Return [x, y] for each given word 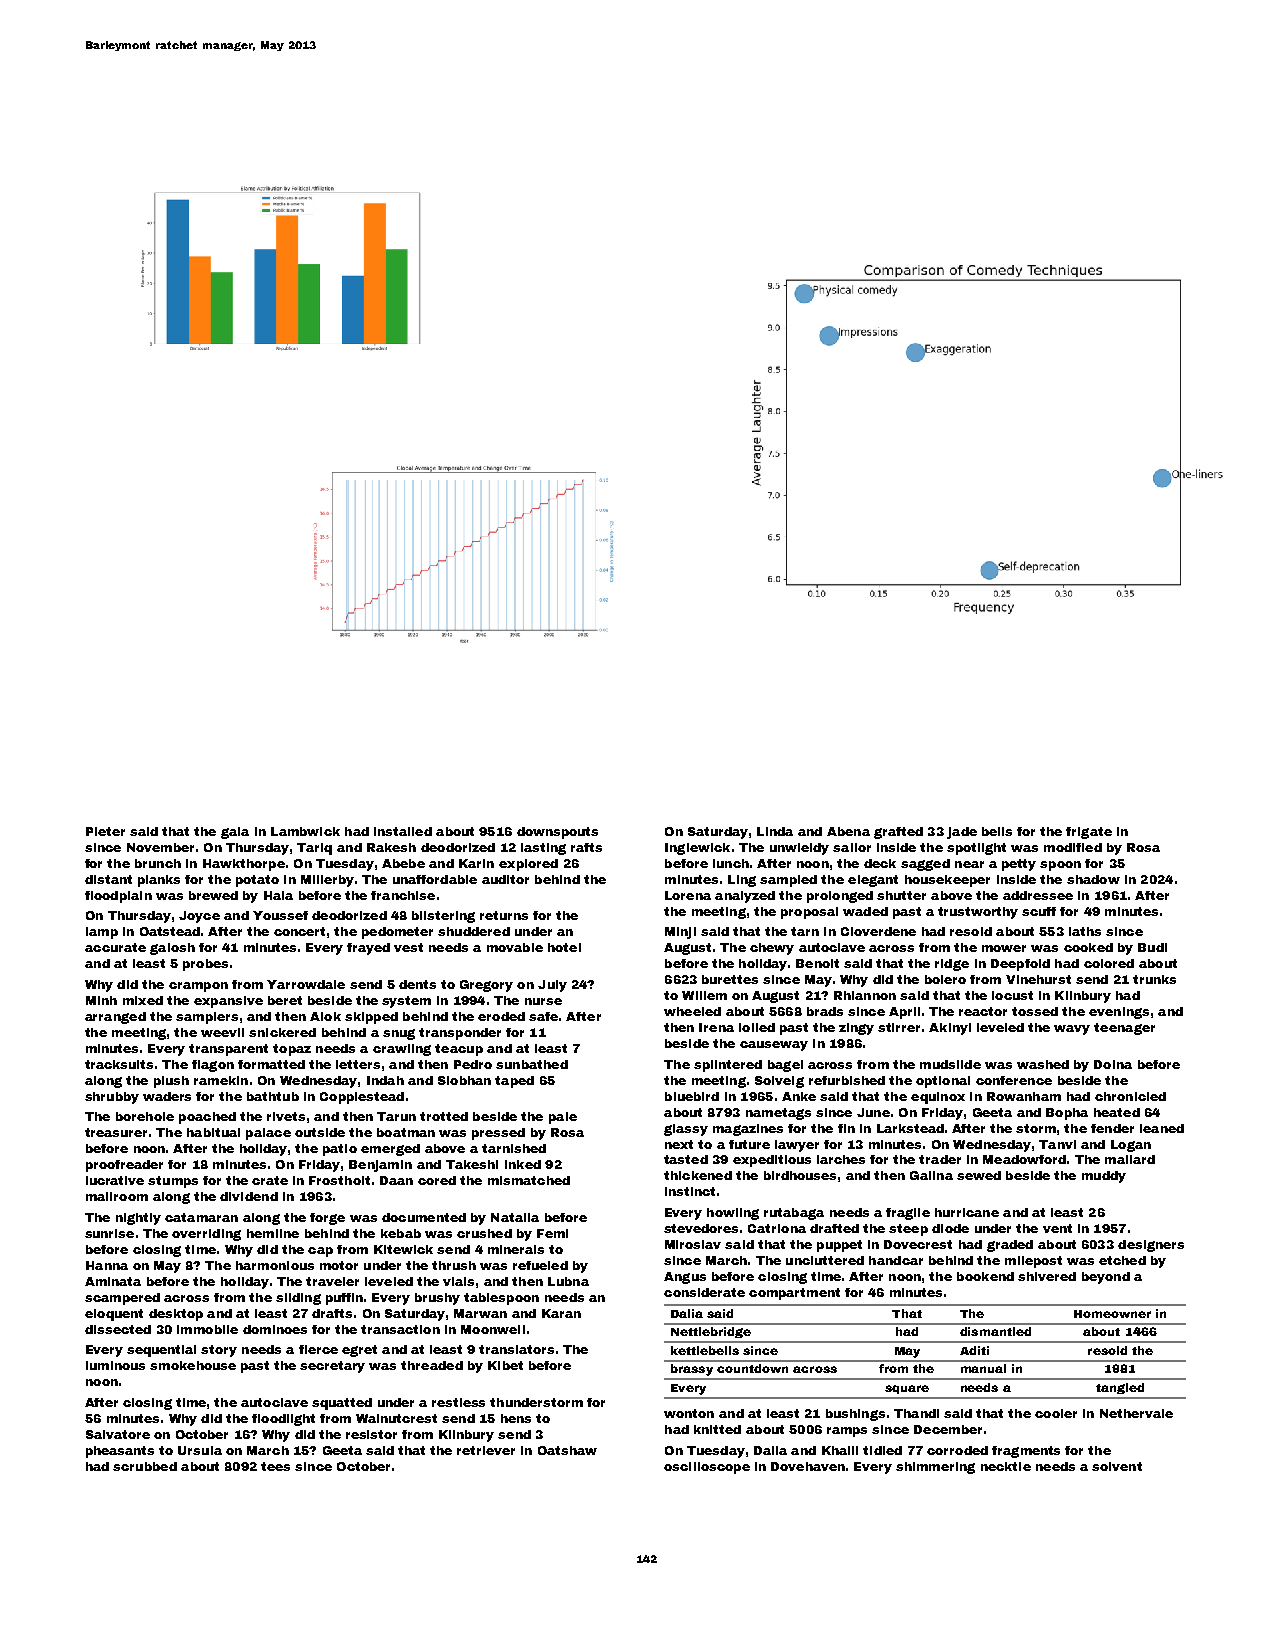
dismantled [995, 1331]
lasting [543, 849]
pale [563, 1118]
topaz [292, 1050]
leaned [1162, 1128]
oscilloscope [707, 1468]
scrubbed [145, 1466]
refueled [540, 1265]
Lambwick [305, 831]
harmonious [275, 1265]
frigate [1089, 833]
